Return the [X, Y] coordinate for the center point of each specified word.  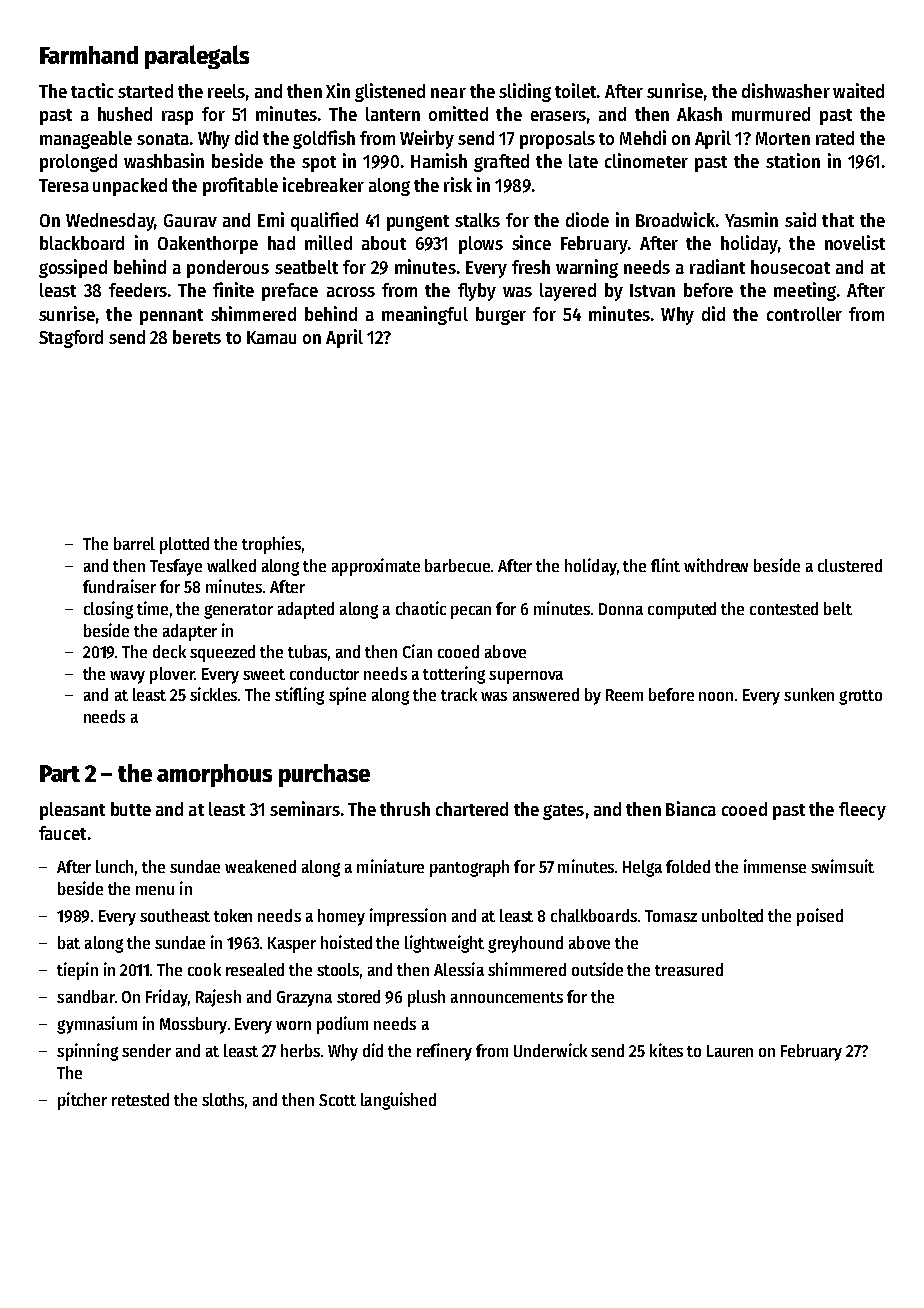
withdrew [716, 565]
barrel [134, 543]
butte [131, 809]
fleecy [862, 811]
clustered [850, 565]
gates [563, 812]
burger [501, 316]
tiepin [77, 971]
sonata [163, 139]
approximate [376, 567]
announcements [507, 997]
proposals [557, 140]
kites [666, 1050]
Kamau [271, 337]
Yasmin [751, 219]
